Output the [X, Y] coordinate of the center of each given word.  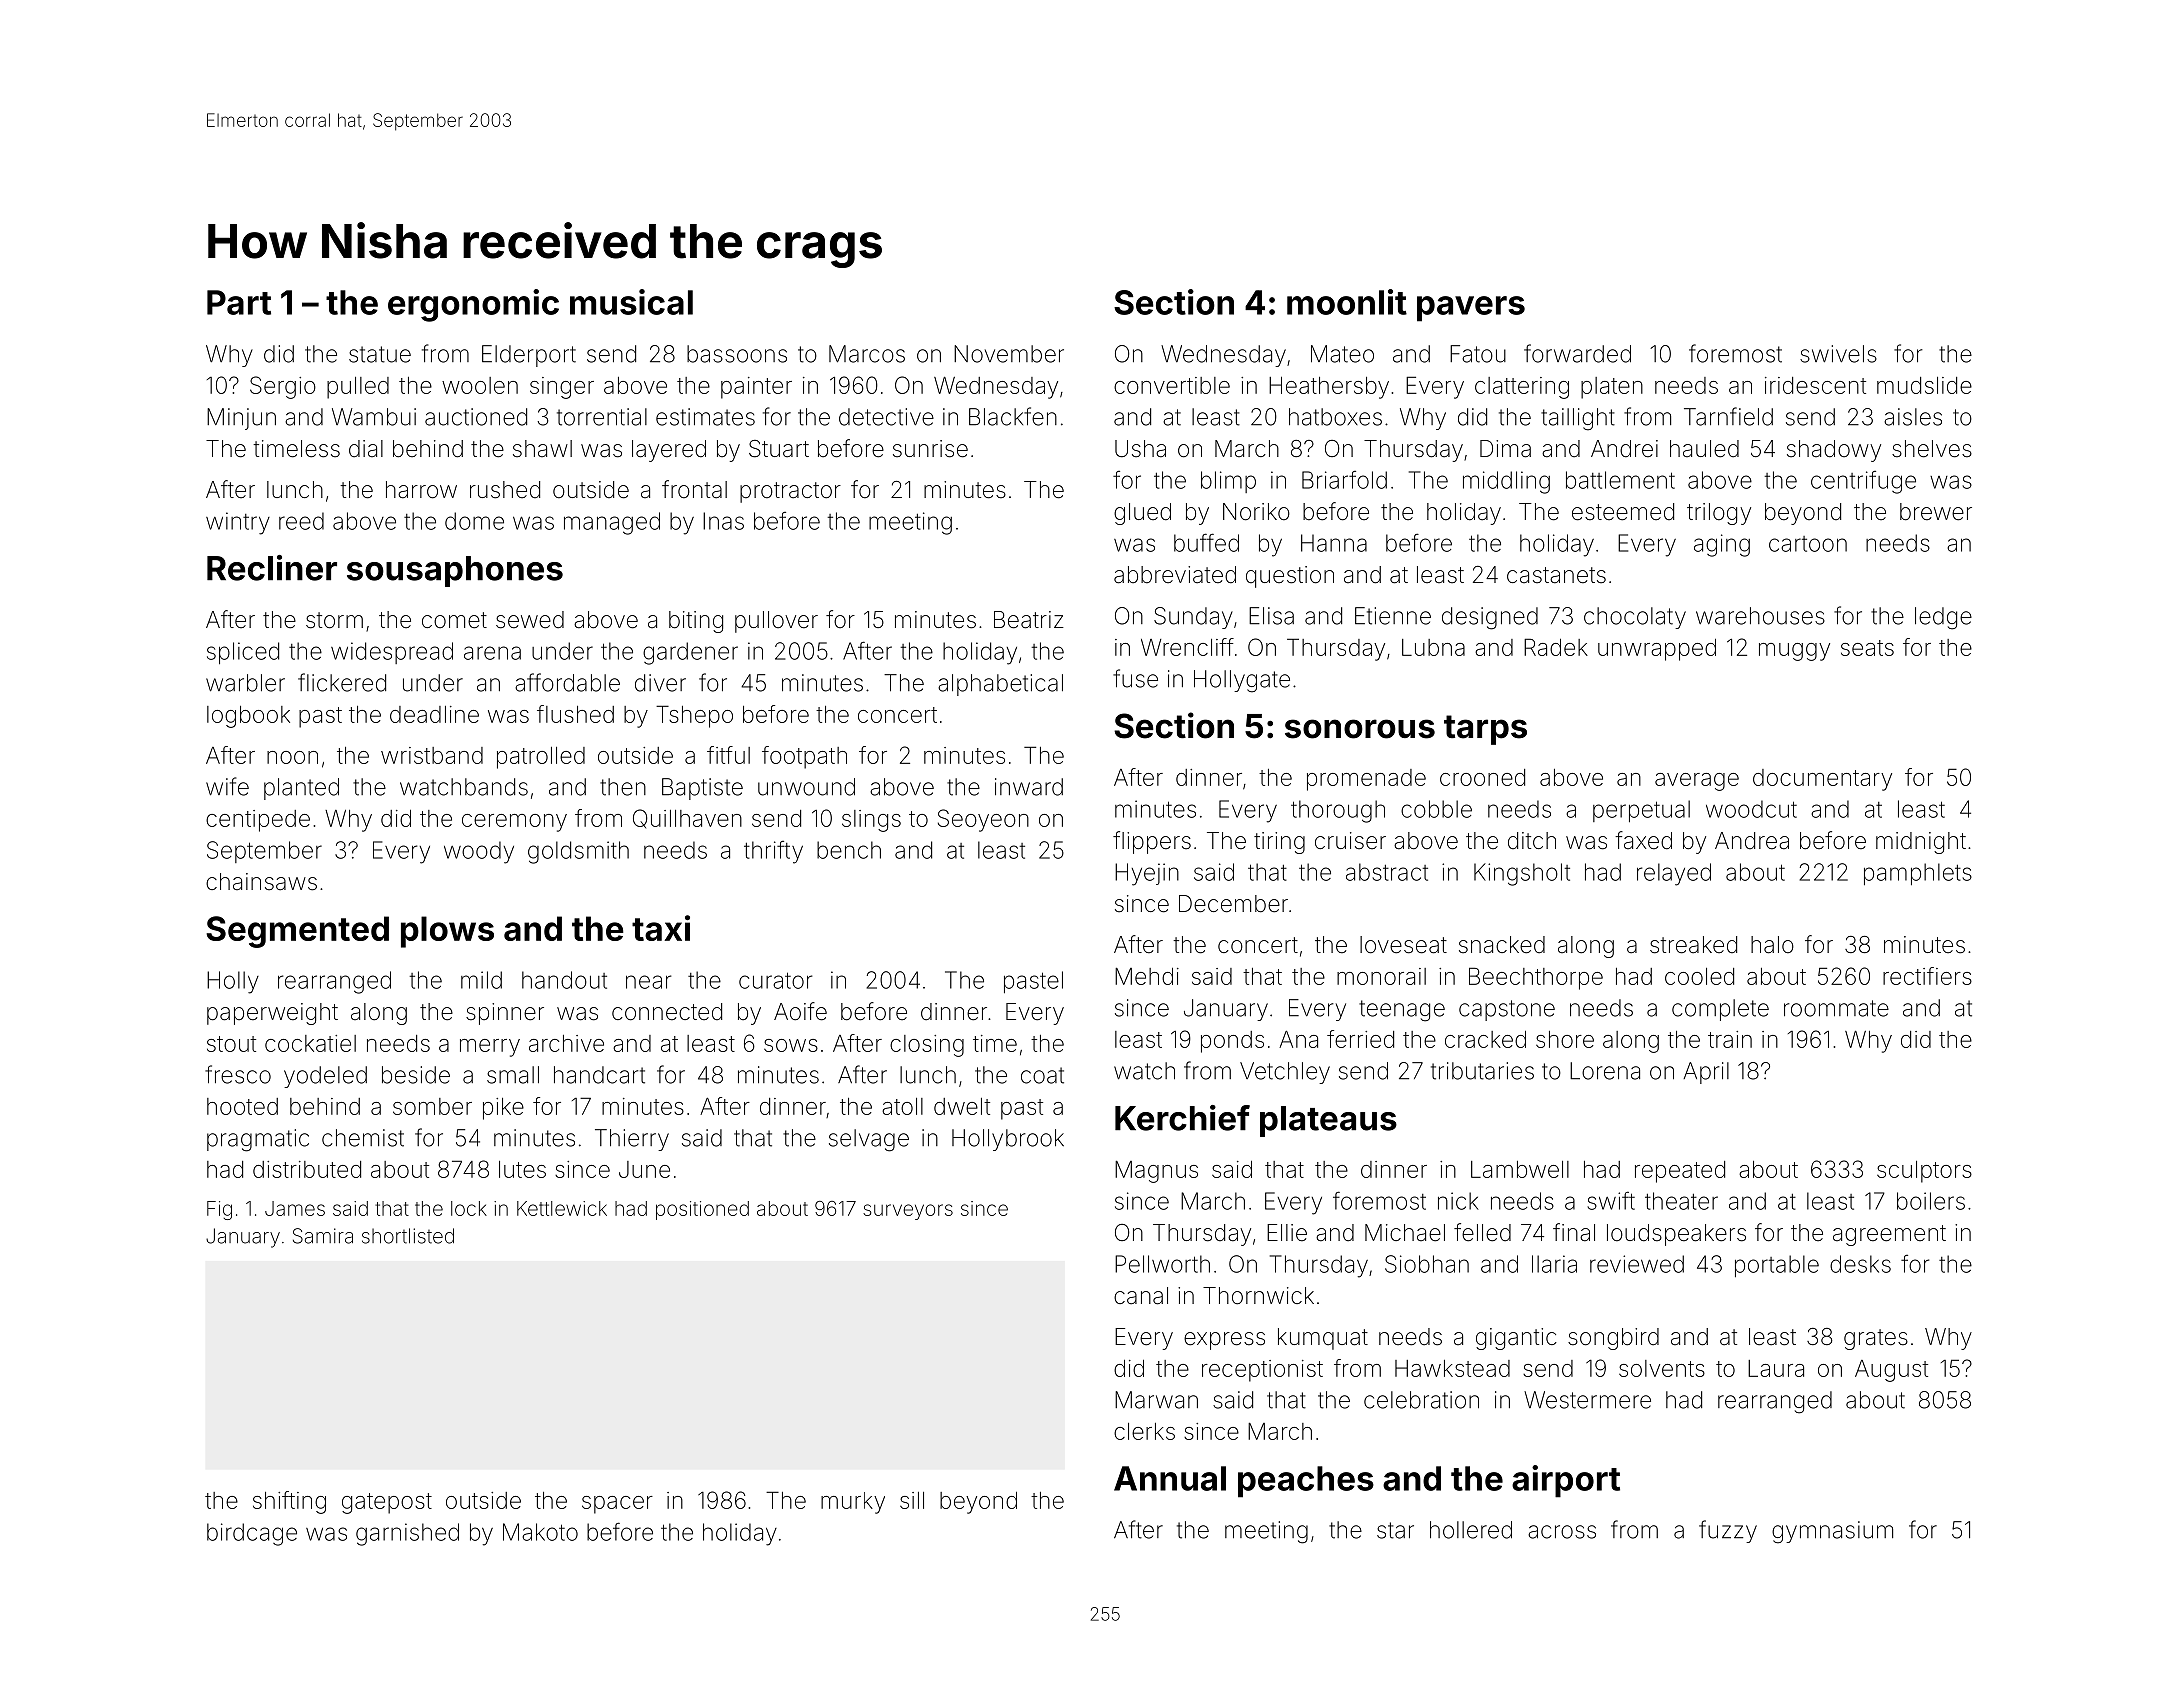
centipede [258, 821]
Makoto [540, 1532]
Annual [1170, 1478]
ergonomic [473, 305]
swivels [1838, 354]
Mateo [1342, 354]
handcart [599, 1075]
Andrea [1752, 841]
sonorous [1360, 729]
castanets [1556, 575]
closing [927, 1046]
